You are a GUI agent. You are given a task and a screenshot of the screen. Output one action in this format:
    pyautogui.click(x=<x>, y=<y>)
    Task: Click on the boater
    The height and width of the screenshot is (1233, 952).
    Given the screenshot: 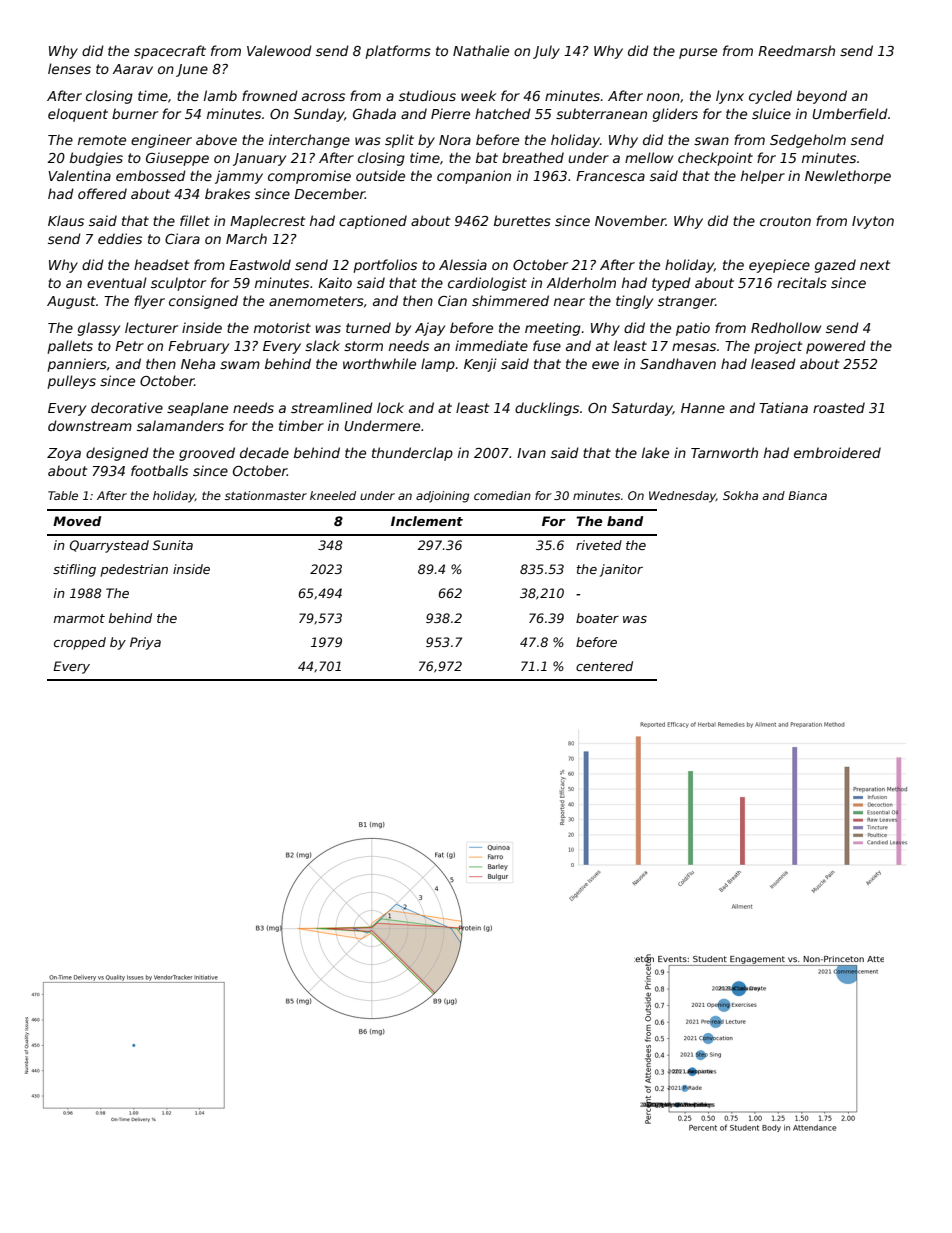 What is the action you would take?
    pyautogui.click(x=597, y=618)
